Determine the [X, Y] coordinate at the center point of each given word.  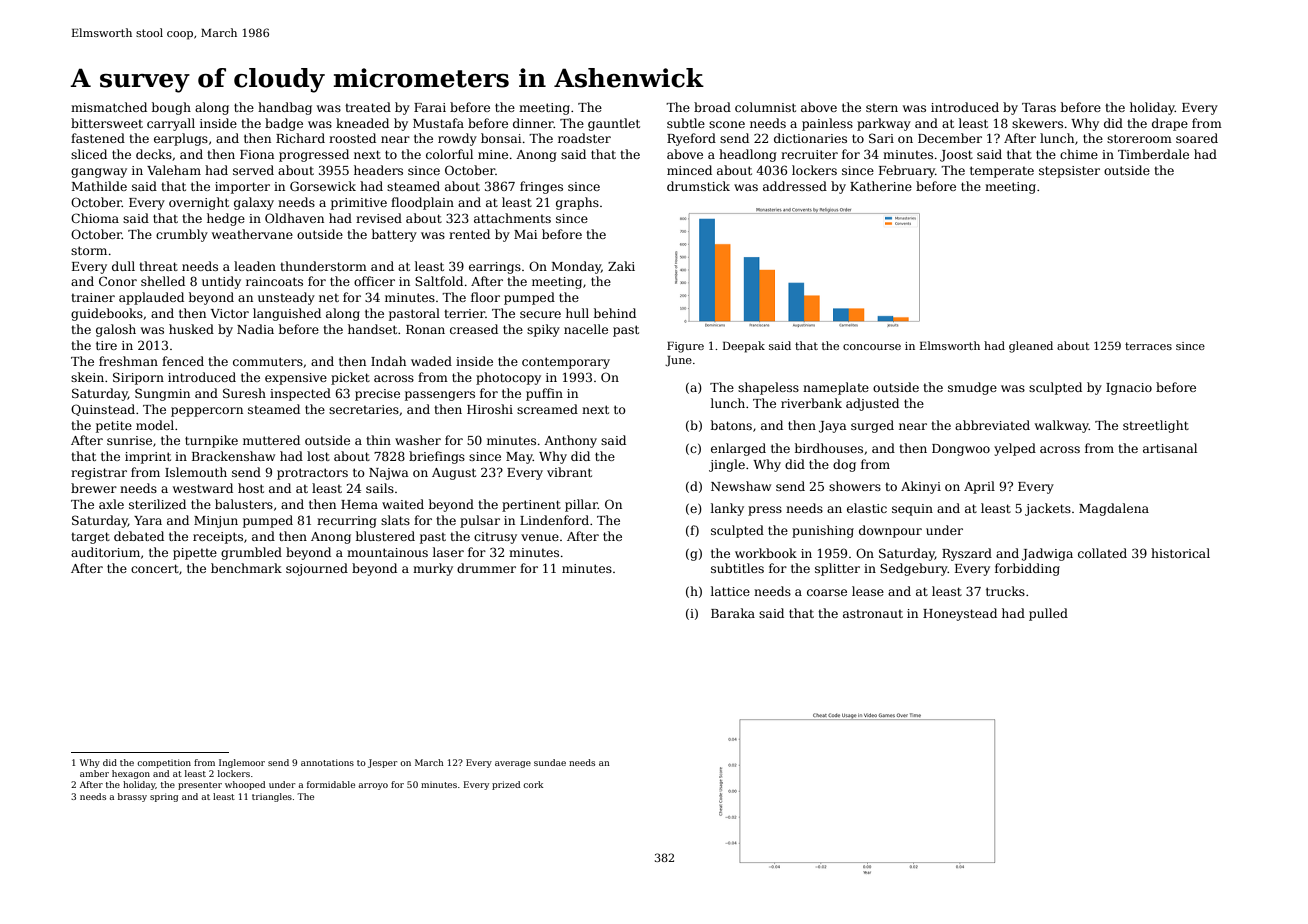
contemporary [566, 363]
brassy [132, 797]
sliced [89, 154]
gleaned [1031, 347]
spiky [543, 330]
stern [882, 108]
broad [712, 107]
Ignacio [1129, 389]
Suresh [244, 393]
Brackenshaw [233, 456]
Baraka [733, 613]
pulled [1048, 614]
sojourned [317, 569]
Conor [118, 281]
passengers [440, 396]
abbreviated [992, 425]
